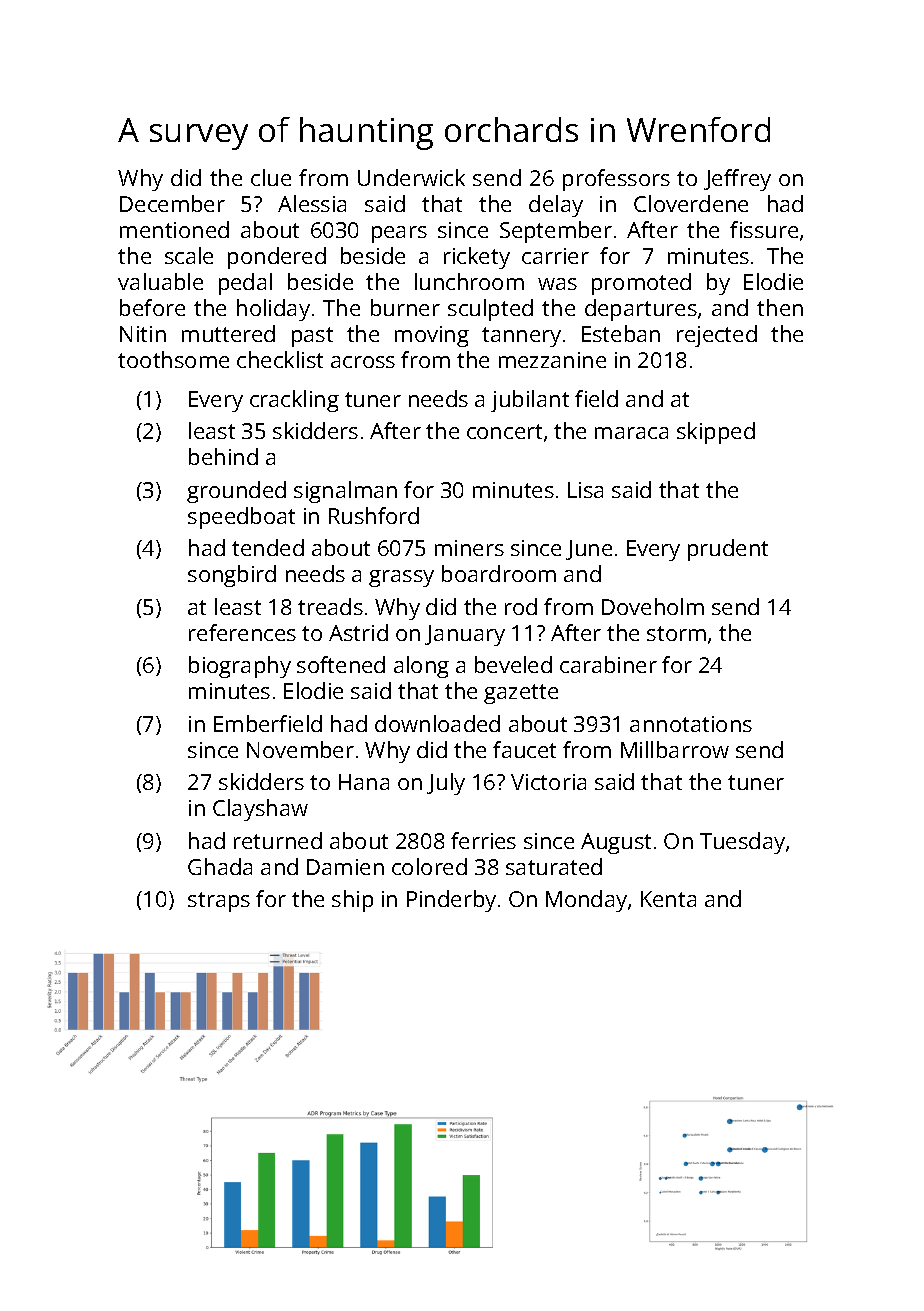  I want to click on gazette, so click(521, 694).
